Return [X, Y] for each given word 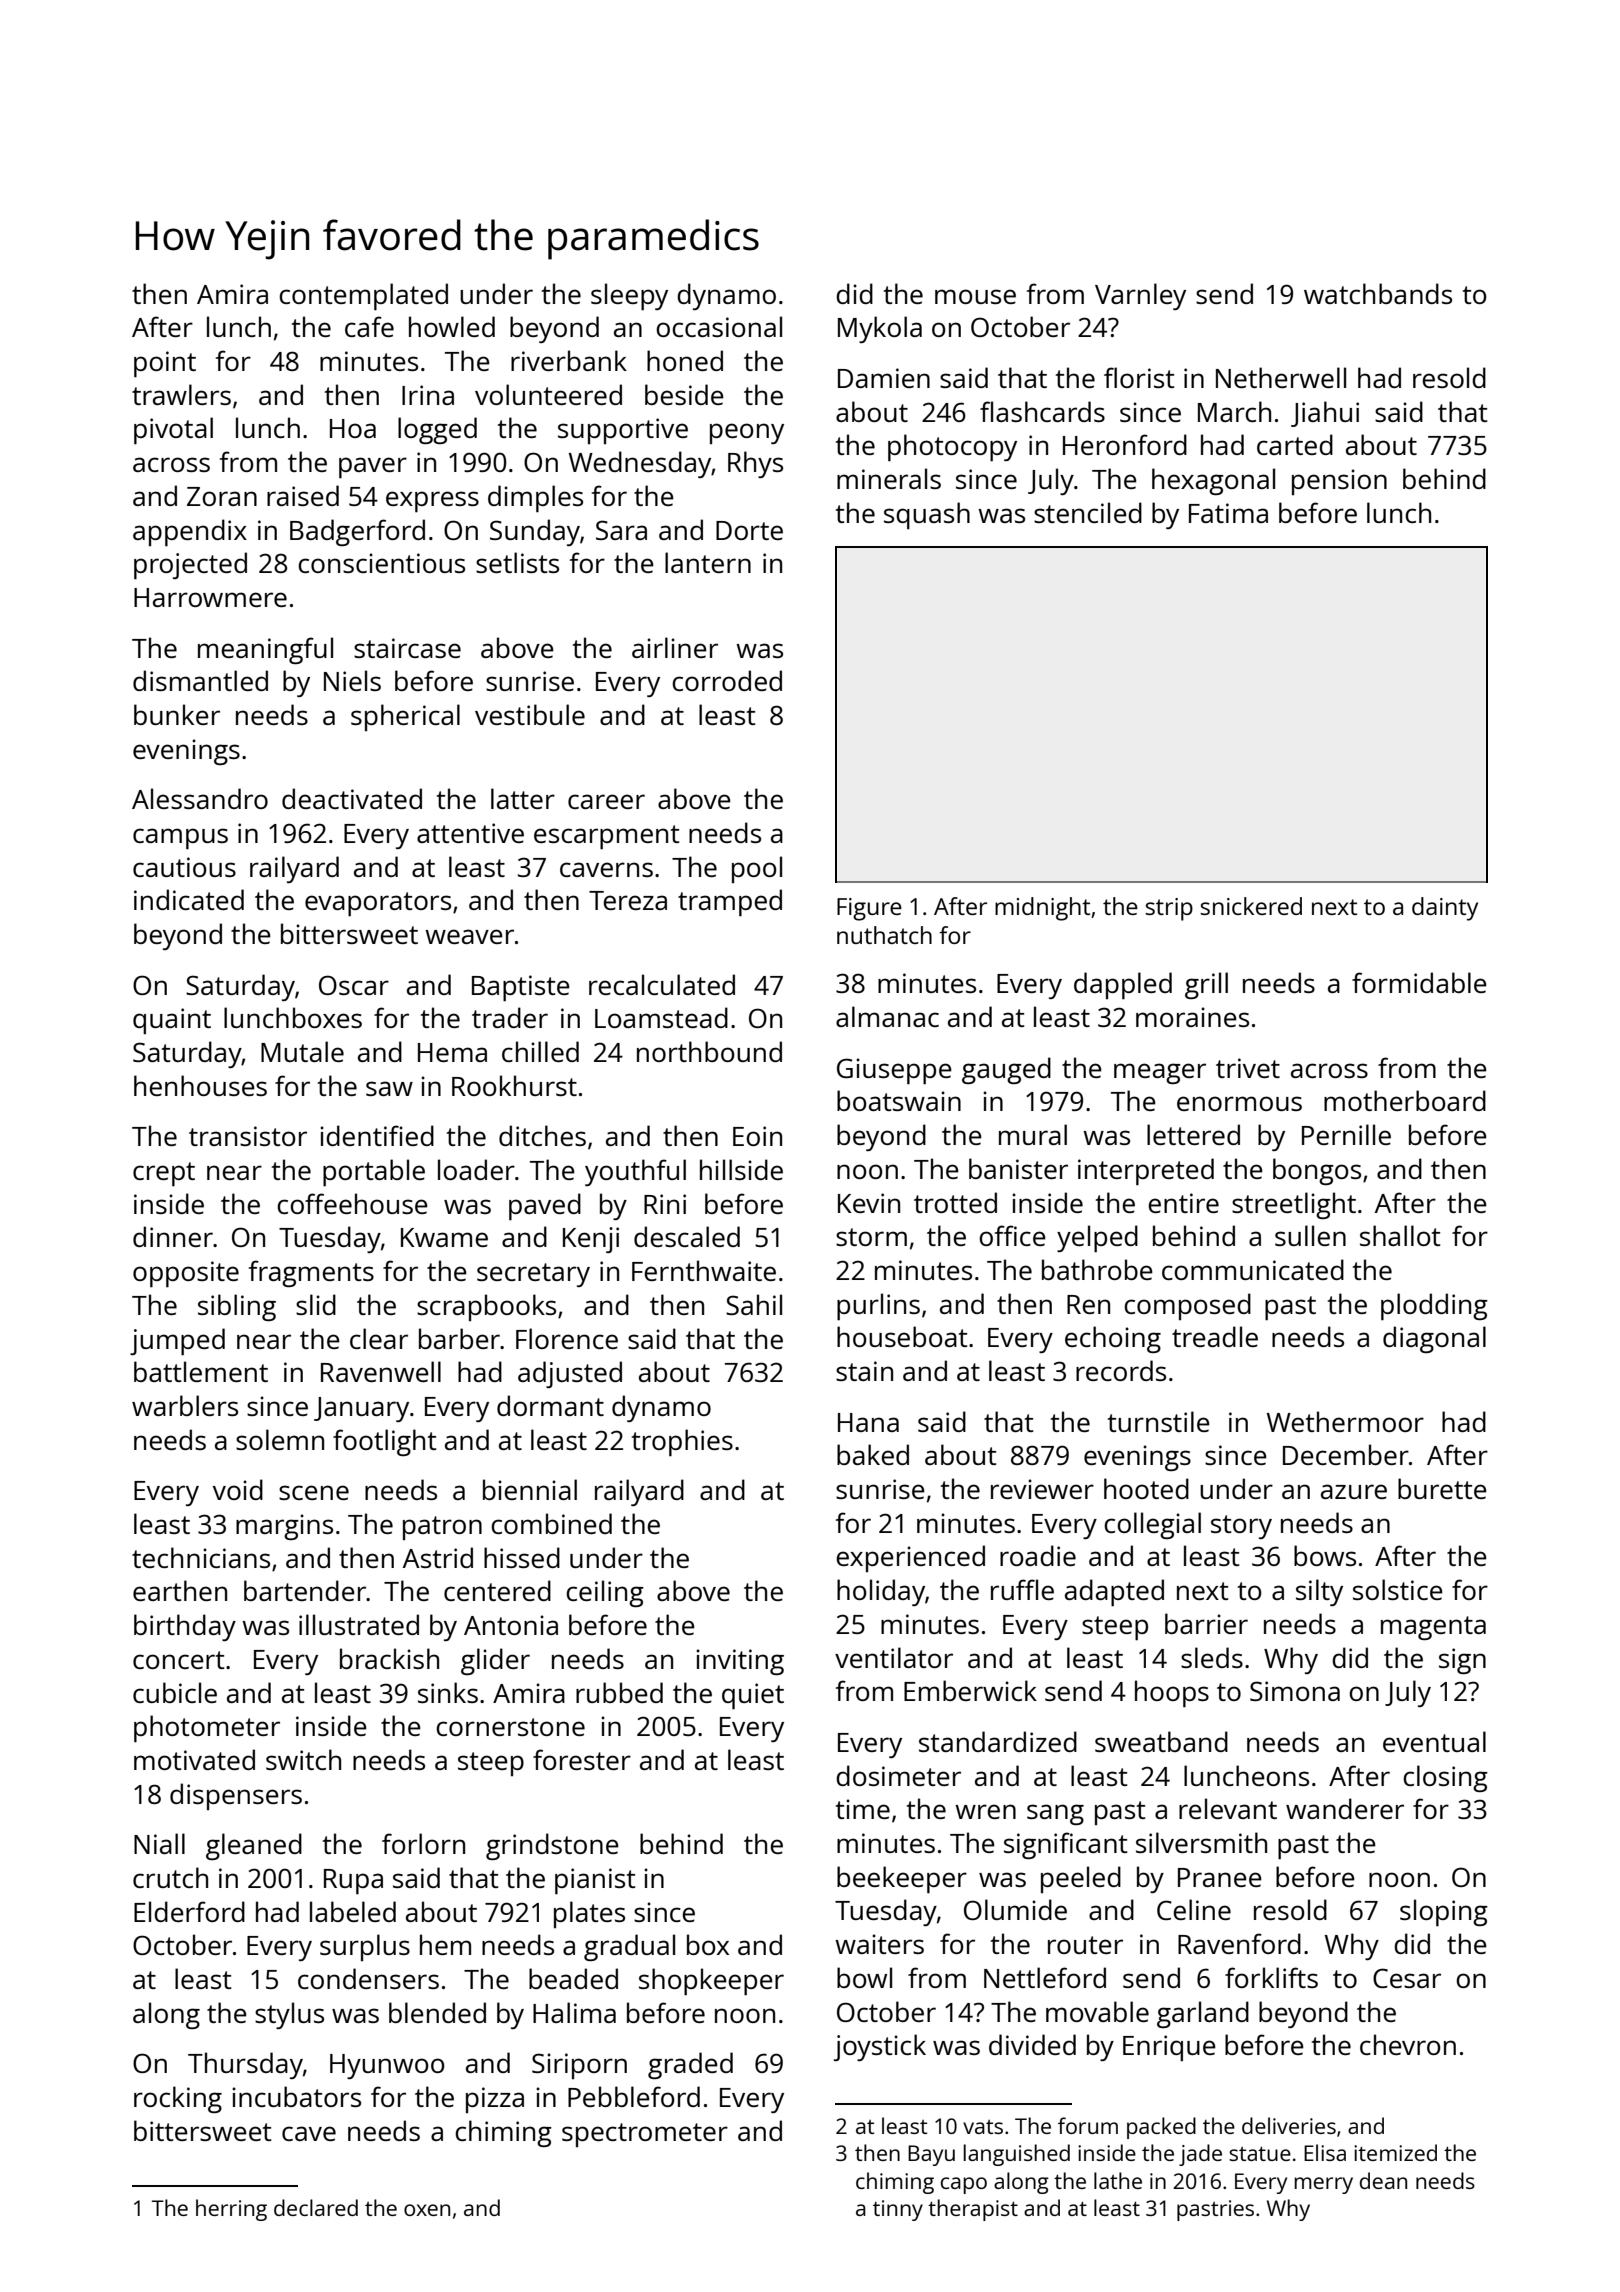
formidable [1419, 982]
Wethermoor [1345, 1421]
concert [178, 1660]
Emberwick [970, 1690]
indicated [189, 899]
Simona [1295, 1691]
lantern [708, 562]
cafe [369, 326]
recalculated [662, 984]
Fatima [1228, 513]
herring [231, 2210]
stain [864, 1371]
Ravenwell [381, 1371]
